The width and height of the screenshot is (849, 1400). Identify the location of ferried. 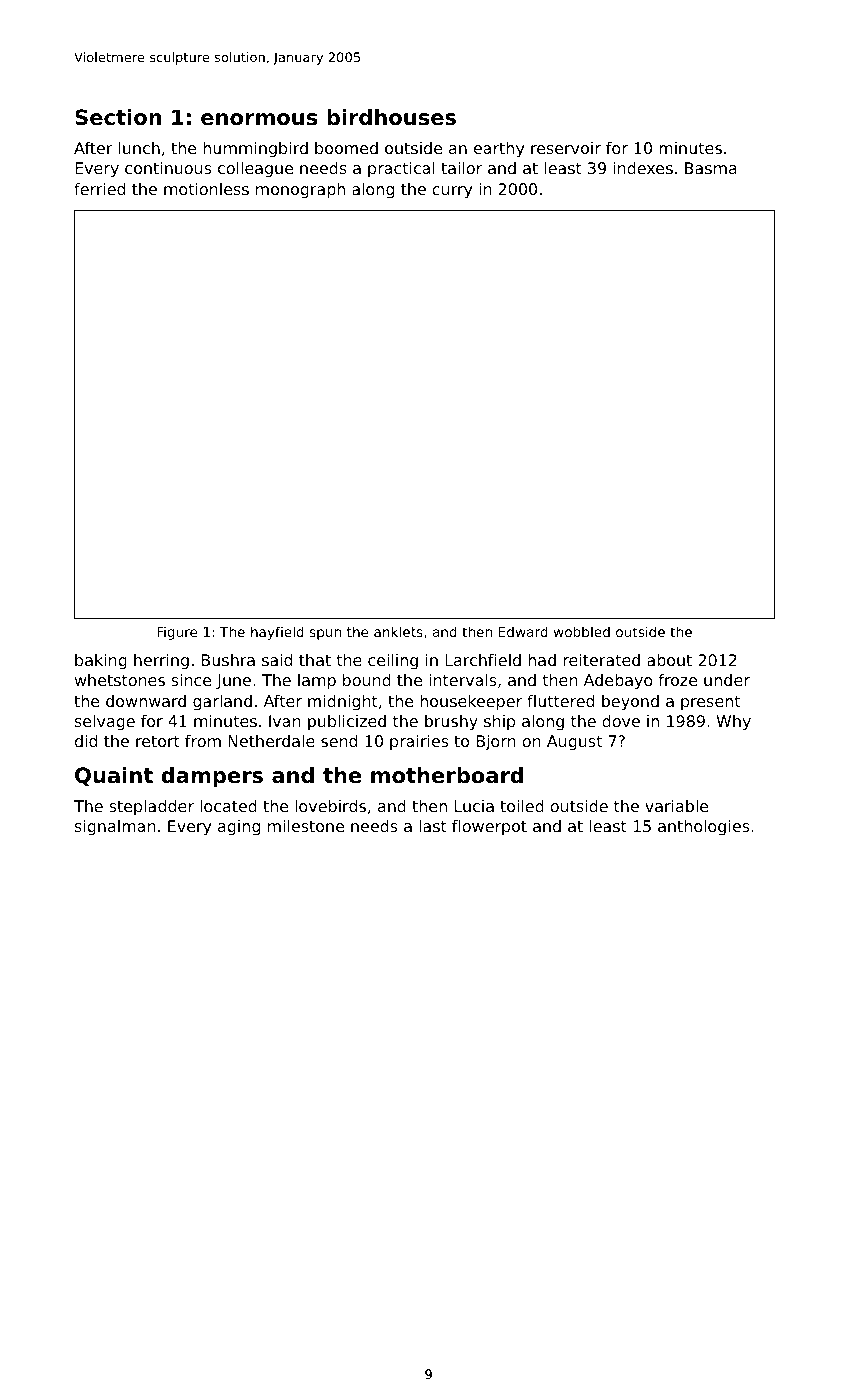
(99, 189).
